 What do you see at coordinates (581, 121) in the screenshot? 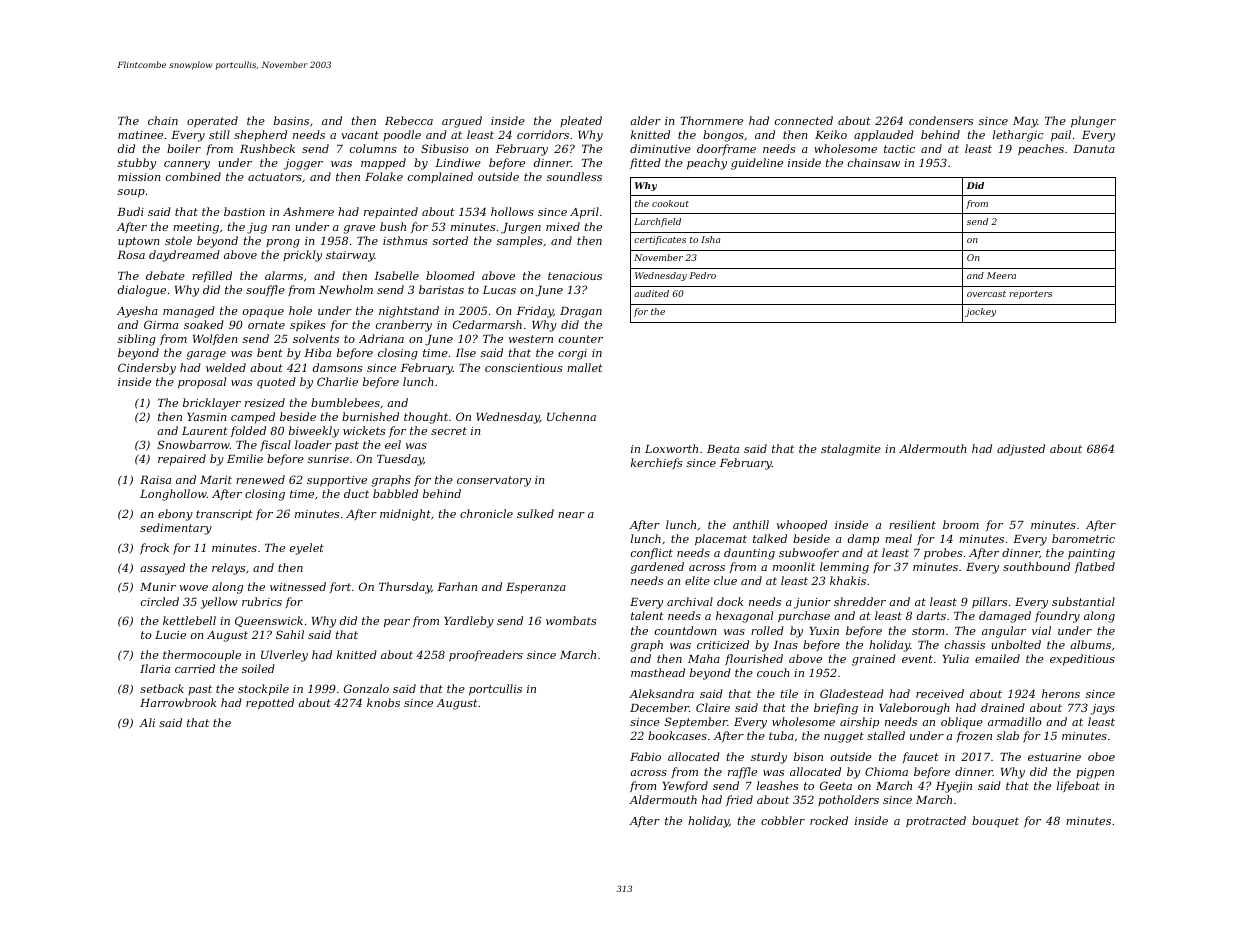
I see `pleated` at bounding box center [581, 121].
